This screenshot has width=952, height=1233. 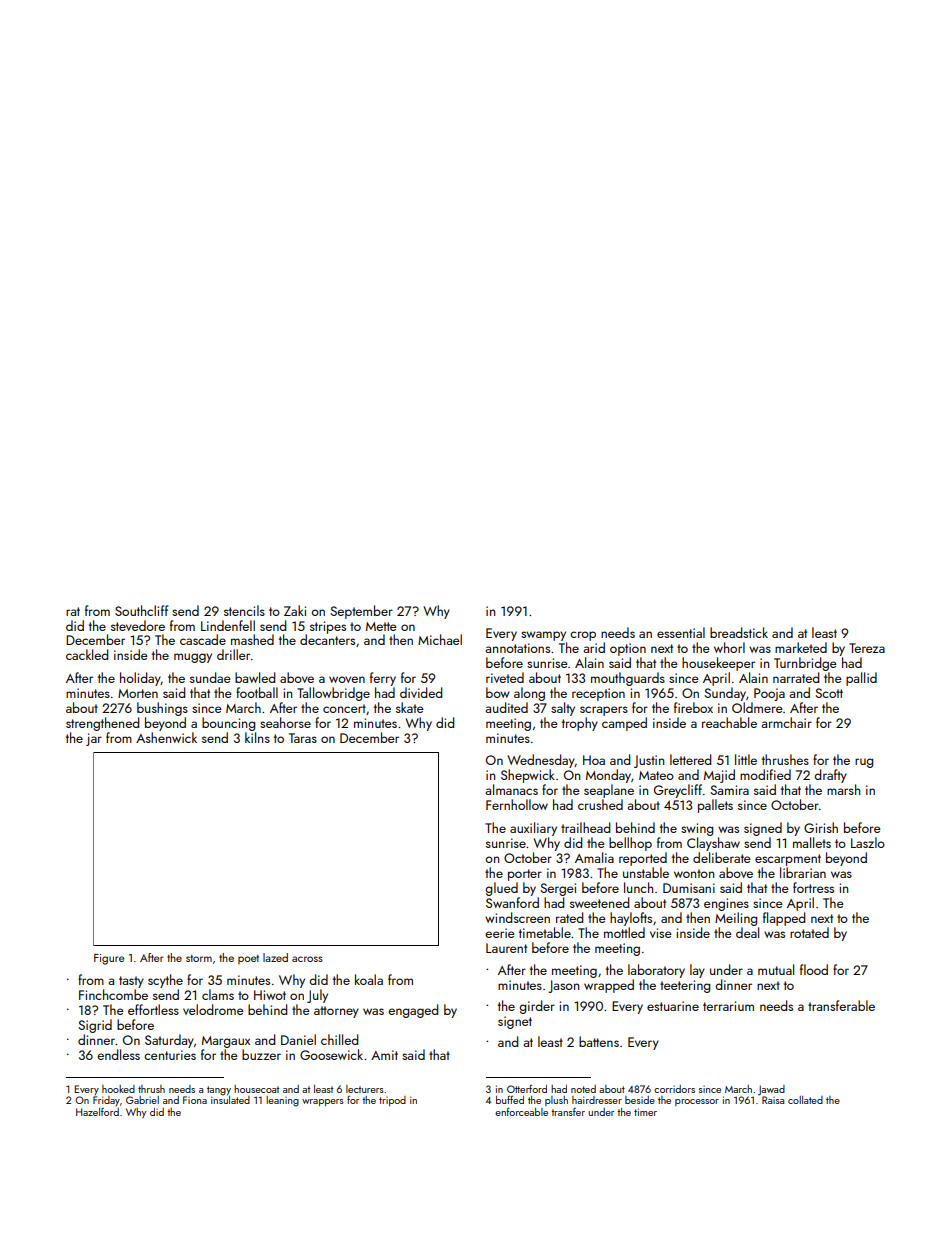 I want to click on collated, so click(x=805, y=1100).
